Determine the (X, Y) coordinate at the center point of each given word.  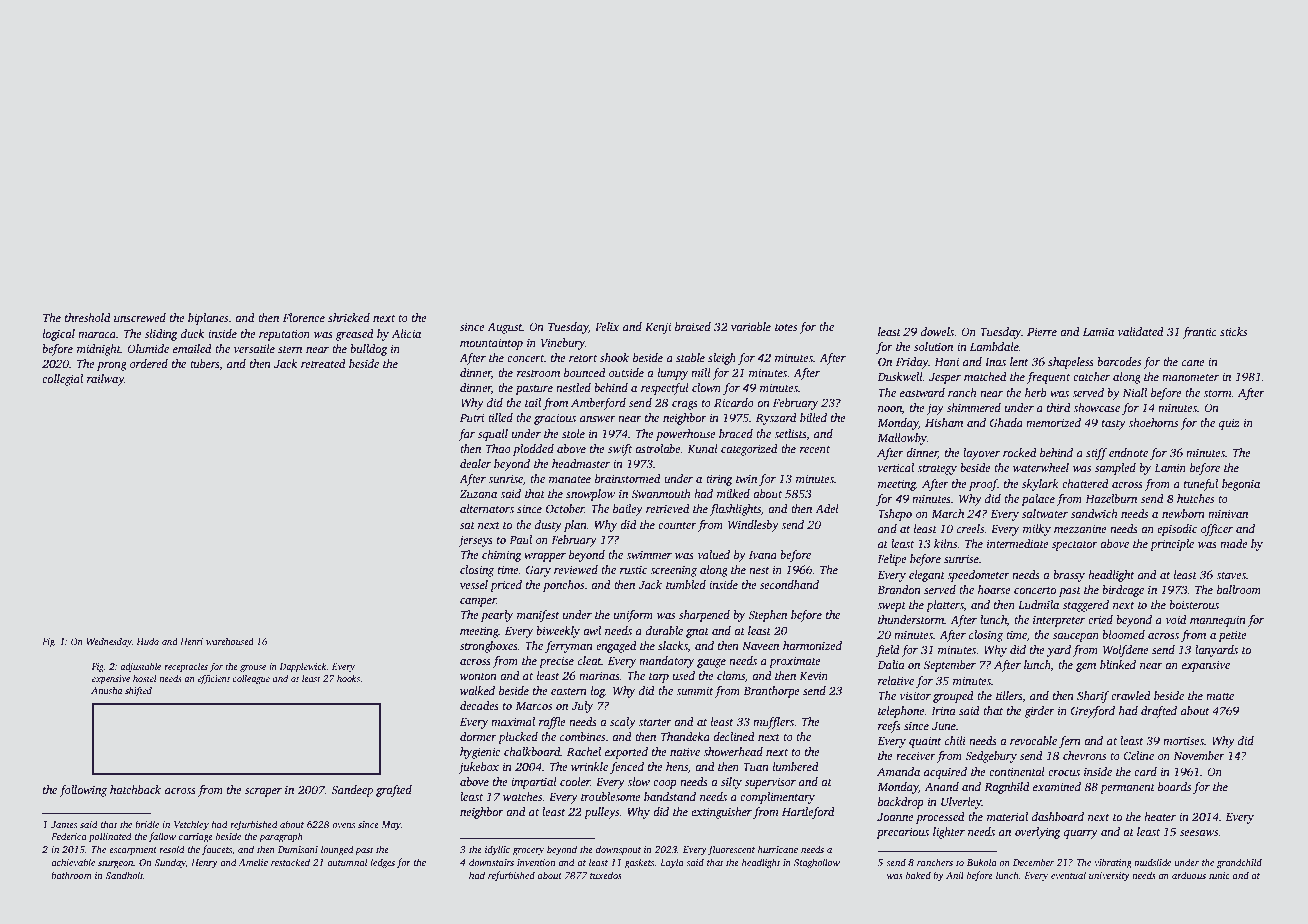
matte (1220, 696)
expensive (111, 679)
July (582, 707)
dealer (475, 463)
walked (477, 690)
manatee (570, 479)
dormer (478, 736)
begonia (1241, 485)
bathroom (71, 875)
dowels (937, 331)
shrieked (349, 317)
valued (713, 554)
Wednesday (109, 642)
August (505, 328)
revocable (1033, 740)
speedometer (978, 576)
